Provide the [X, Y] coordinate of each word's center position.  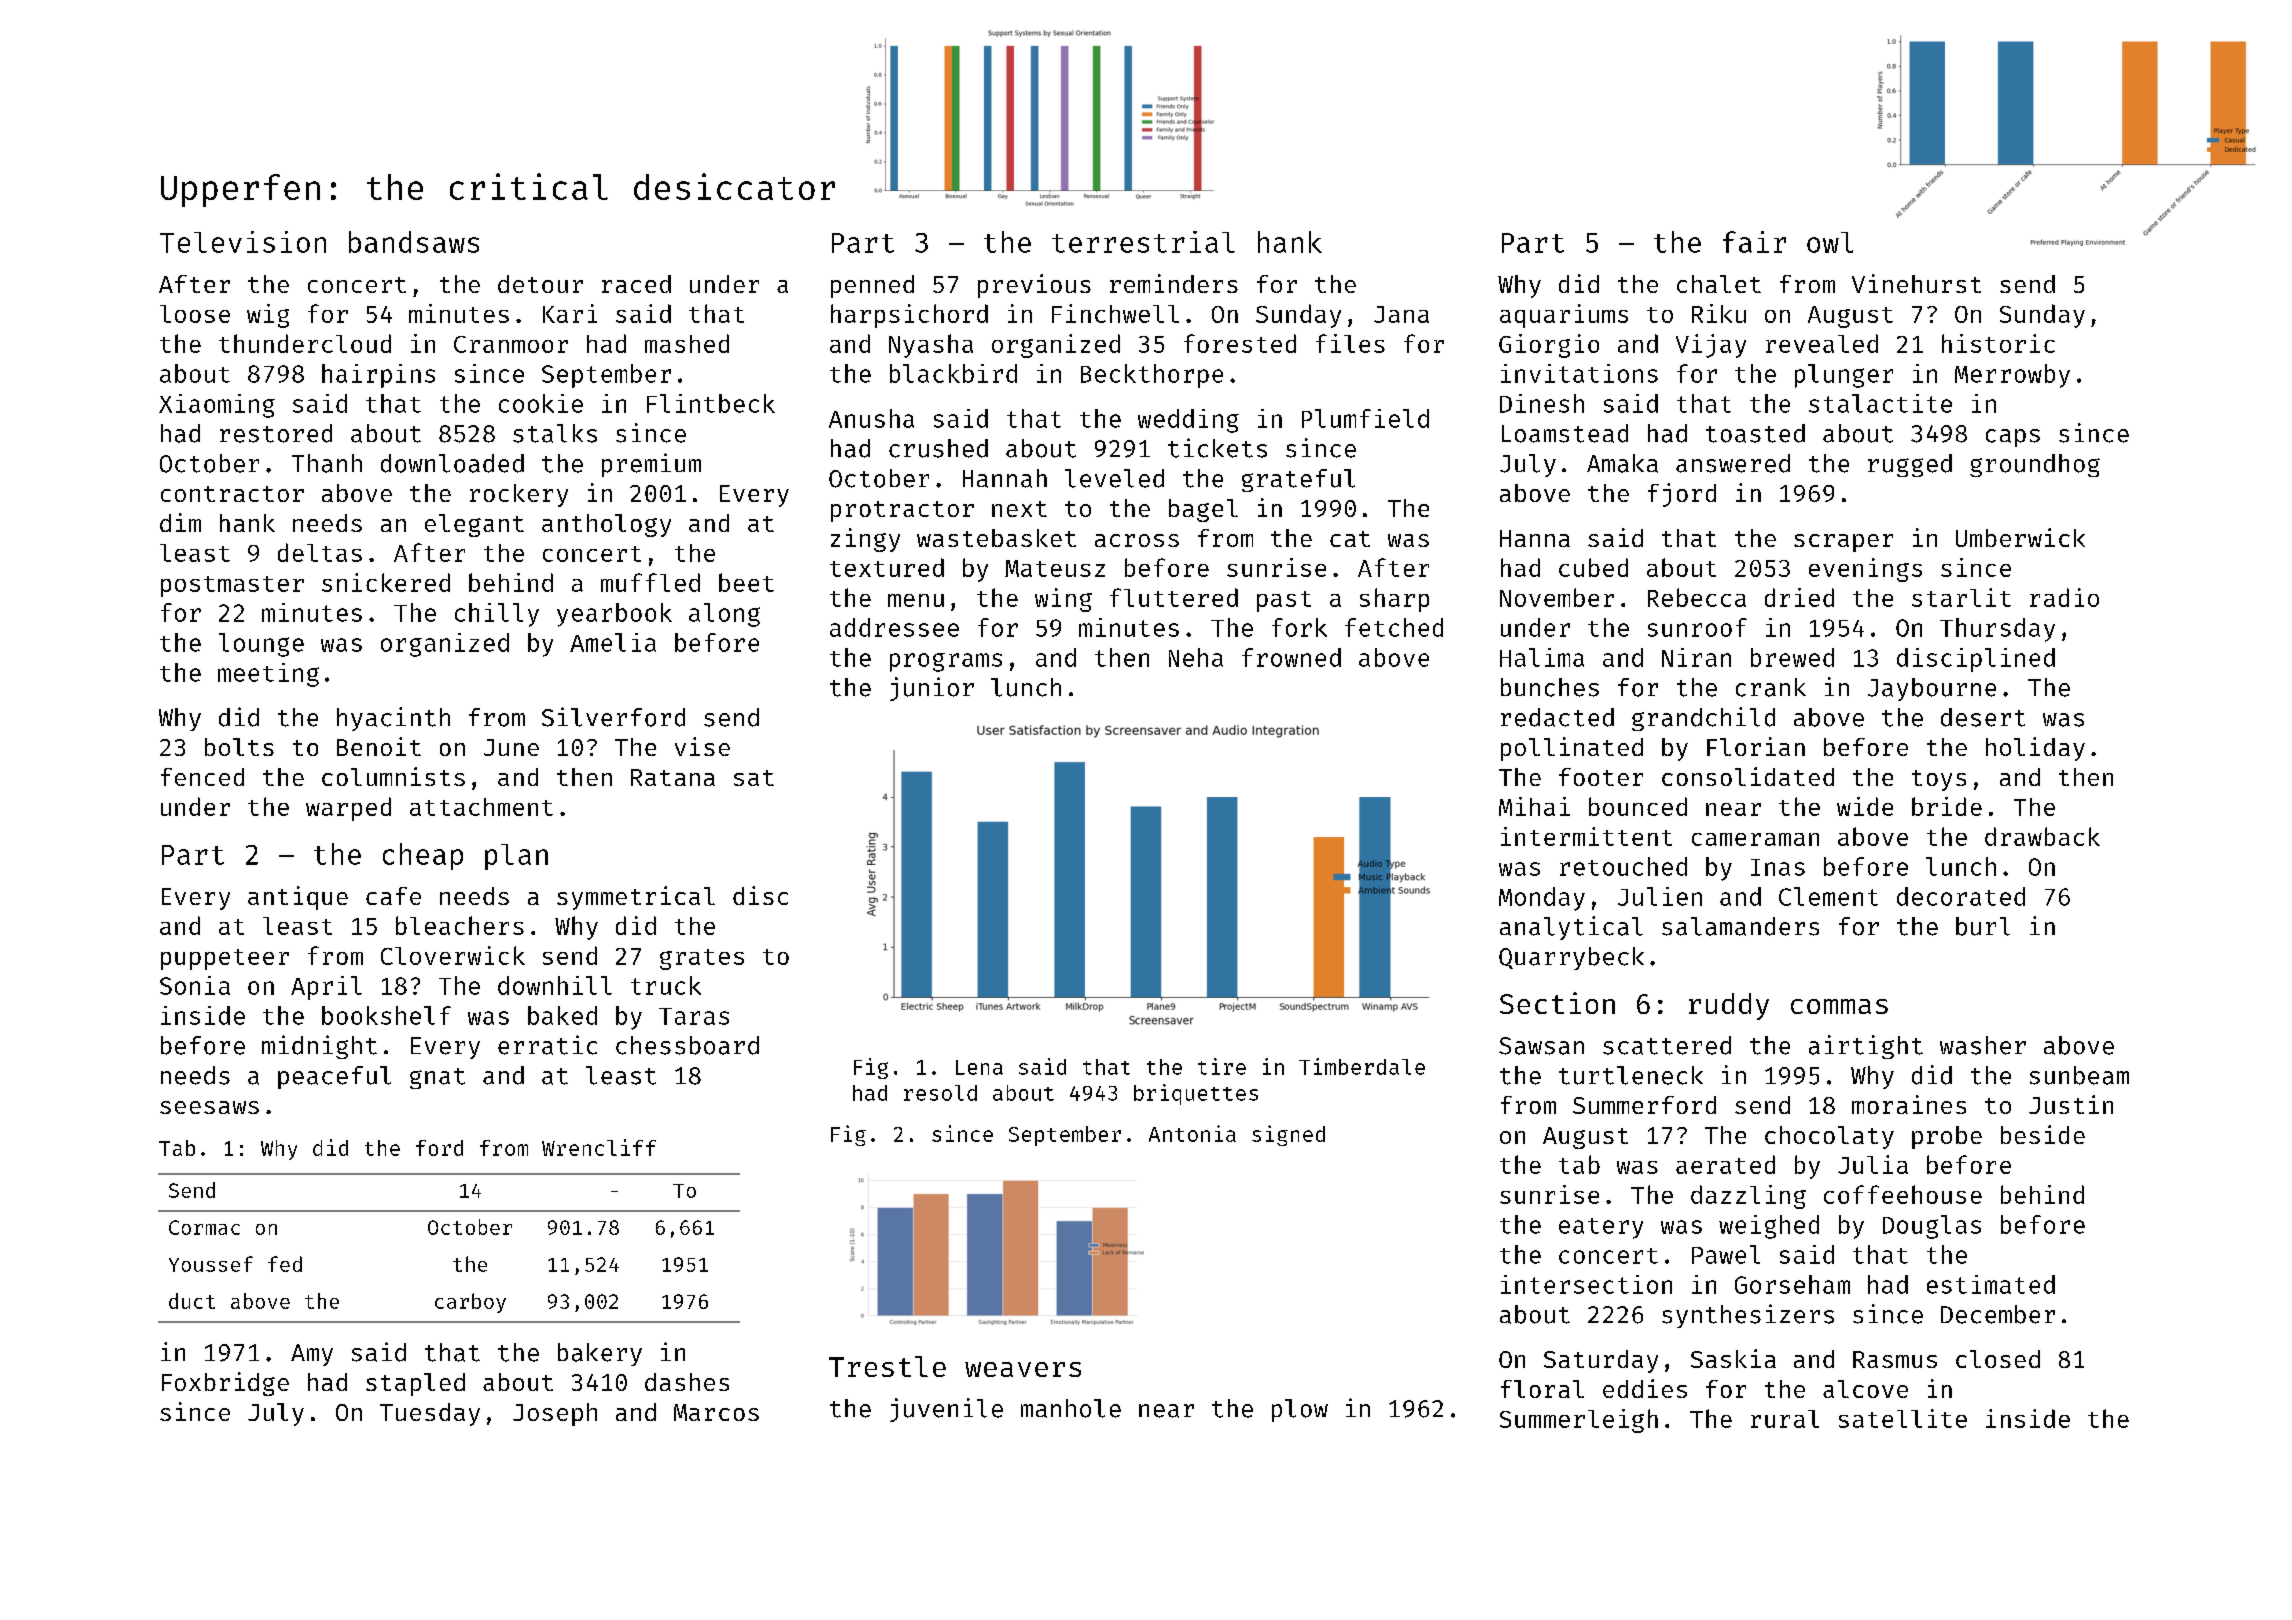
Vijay [1711, 346]
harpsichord [909, 316]
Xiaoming [217, 406]
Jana [1401, 314]
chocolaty [1829, 1137]
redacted [1557, 717]
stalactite [1880, 403]
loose [195, 314]
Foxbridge [225, 1384]
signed [1288, 1135]
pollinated [1572, 749]
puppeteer [225, 959]
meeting [268, 675]
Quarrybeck [1571, 958]
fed [285, 1264]
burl [1983, 926]
